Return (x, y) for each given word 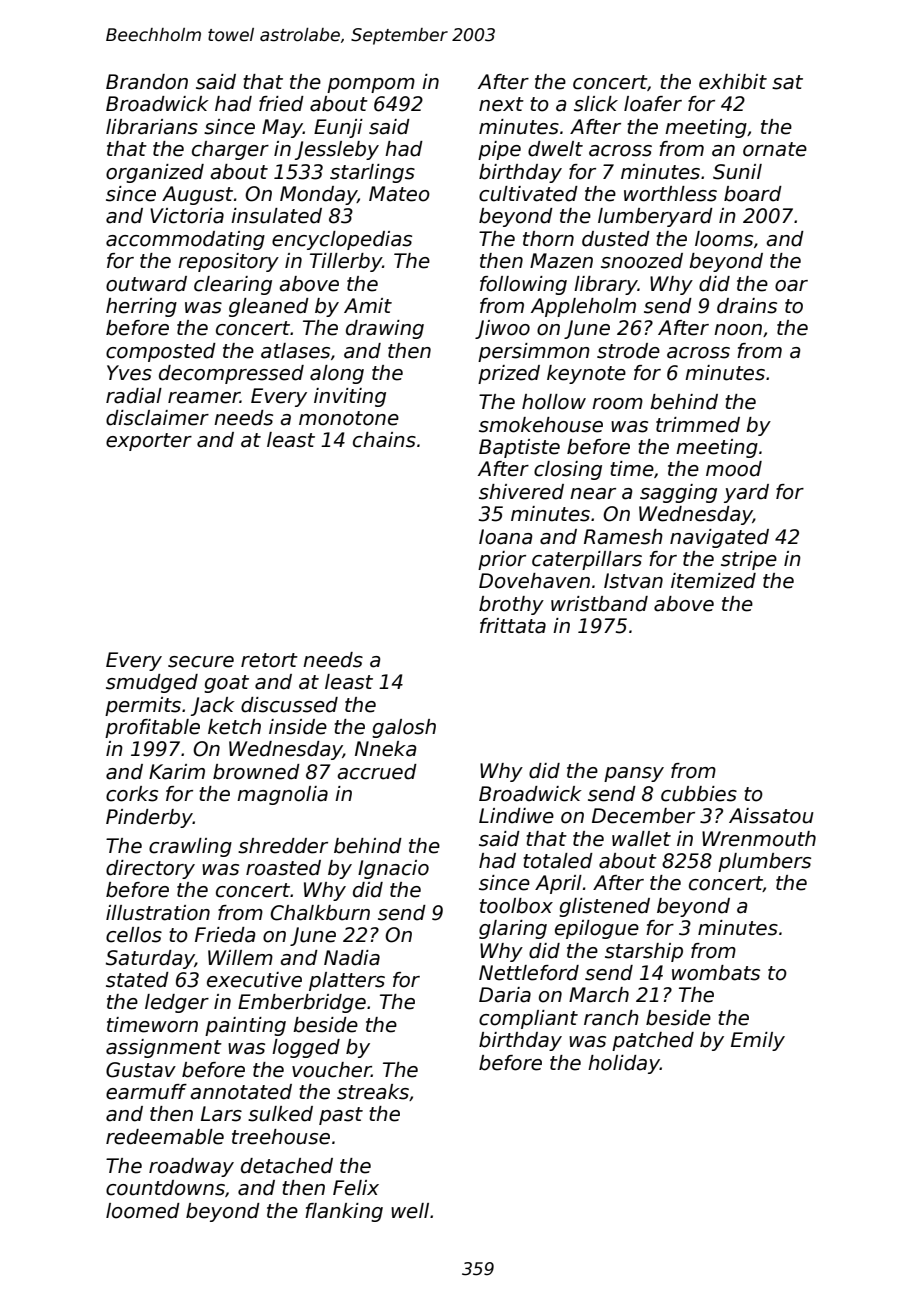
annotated (241, 1092)
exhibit (733, 82)
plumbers (764, 862)
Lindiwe (516, 816)
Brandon (147, 82)
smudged (152, 683)
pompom (371, 85)
